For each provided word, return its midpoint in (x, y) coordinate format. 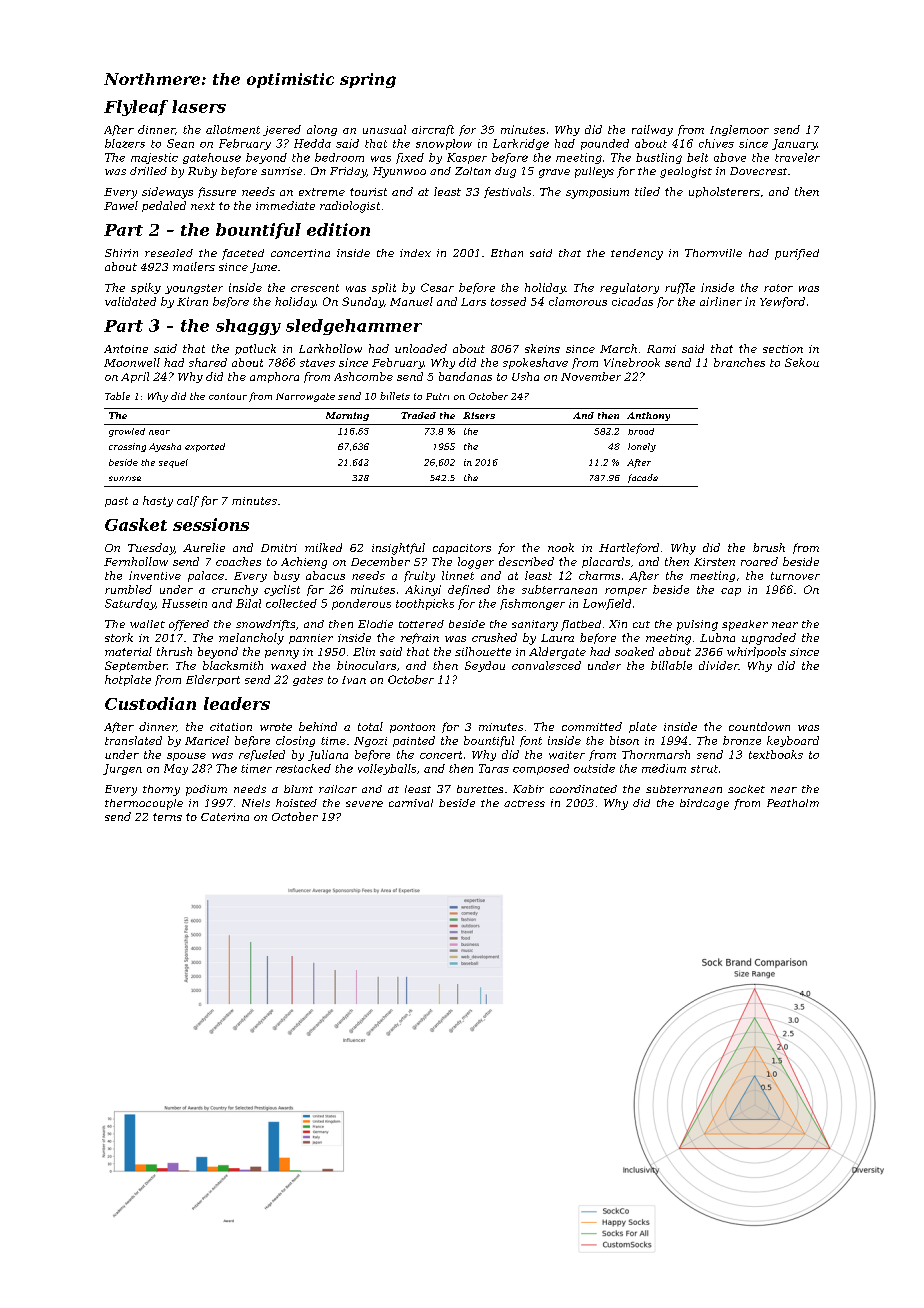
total (370, 726)
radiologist (350, 207)
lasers (199, 106)
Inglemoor (739, 130)
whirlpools (756, 652)
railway (652, 130)
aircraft (433, 130)
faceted (243, 254)
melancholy (251, 639)
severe (364, 804)
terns (167, 817)
